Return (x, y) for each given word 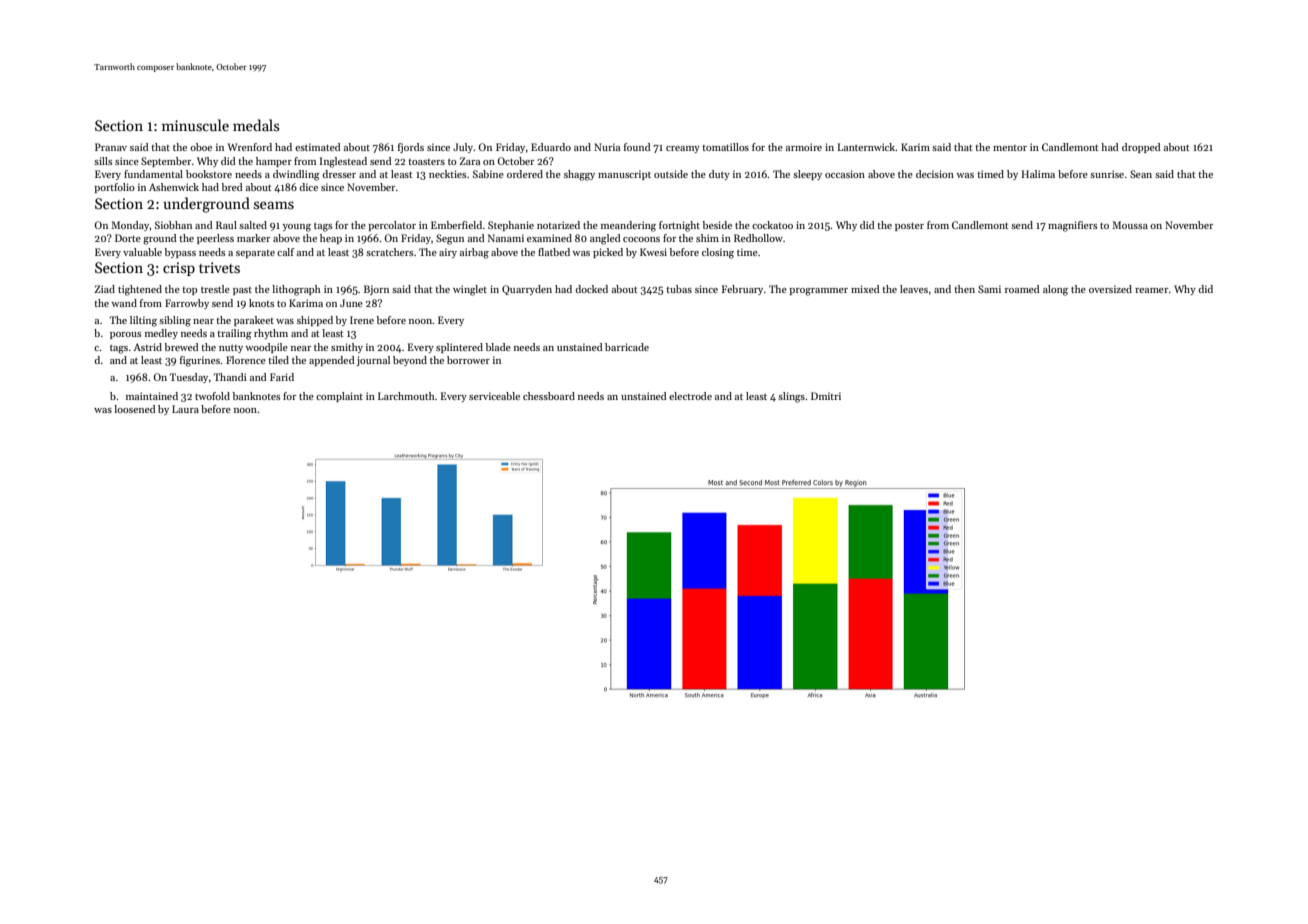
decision (935, 174)
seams (274, 205)
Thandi (230, 377)
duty (719, 175)
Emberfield (456, 225)
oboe (201, 147)
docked (591, 289)
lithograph (296, 290)
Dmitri (826, 396)
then (964, 289)
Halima (1038, 174)
